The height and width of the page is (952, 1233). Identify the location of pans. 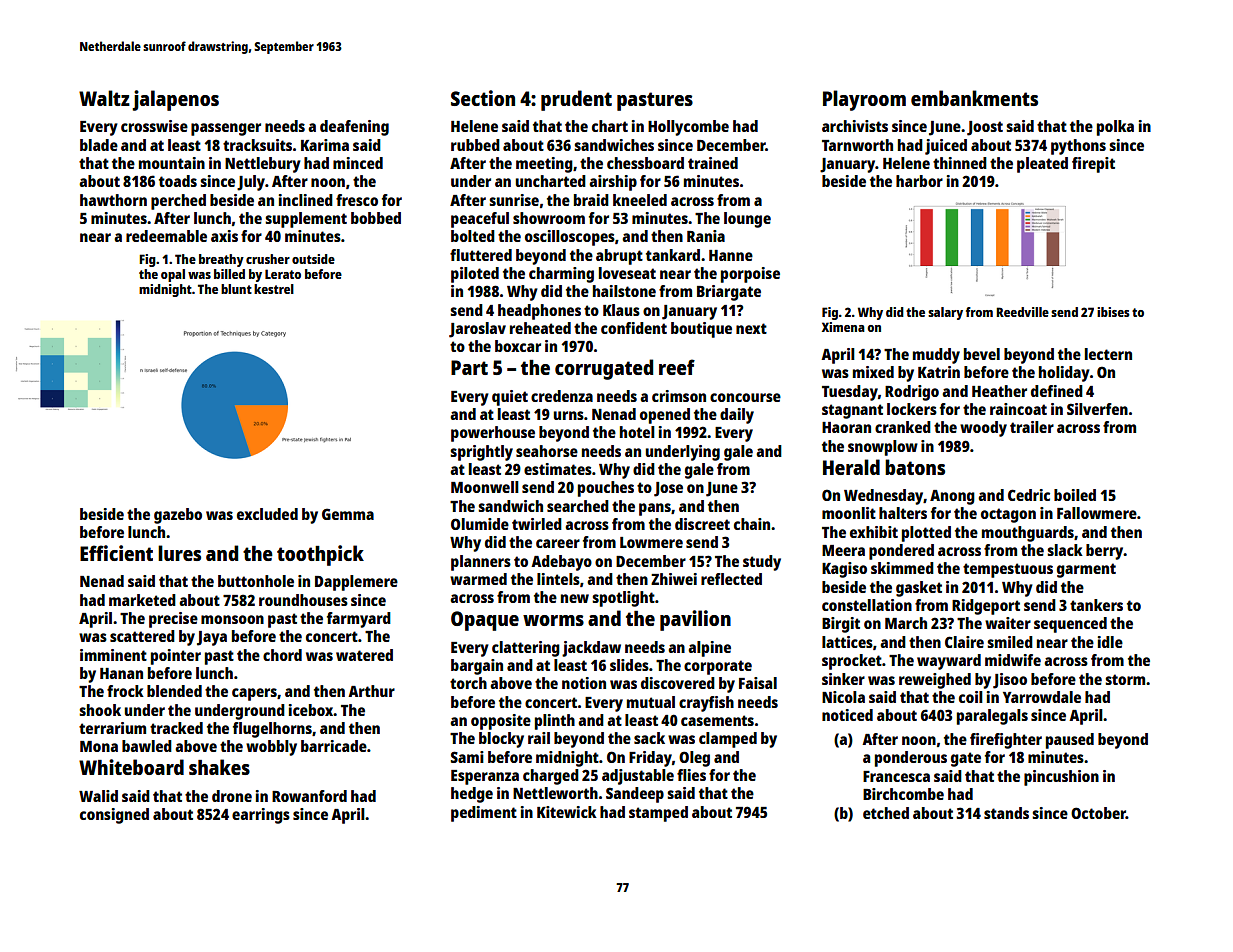
(655, 509).
